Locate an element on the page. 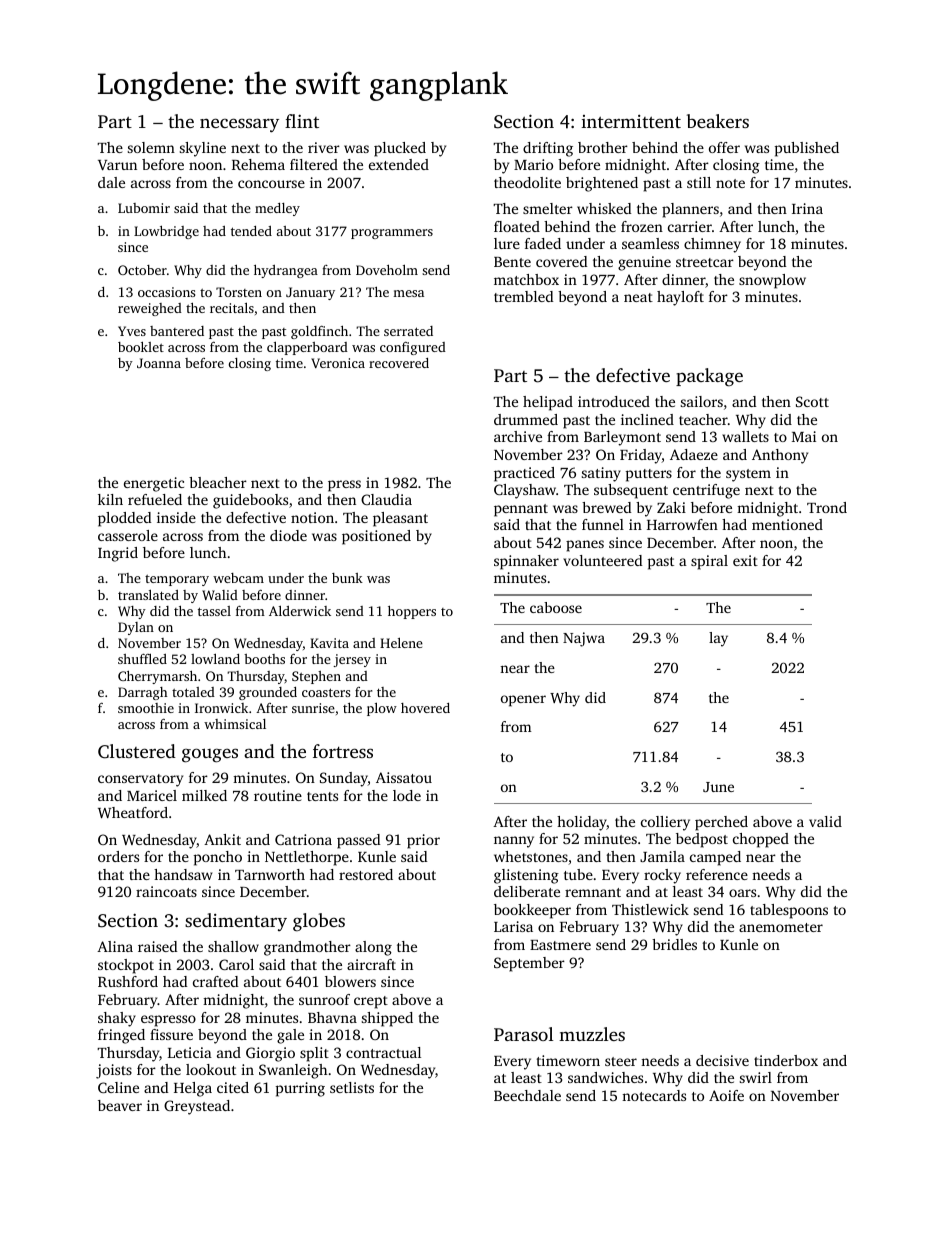  Irina is located at coordinates (807, 208).
